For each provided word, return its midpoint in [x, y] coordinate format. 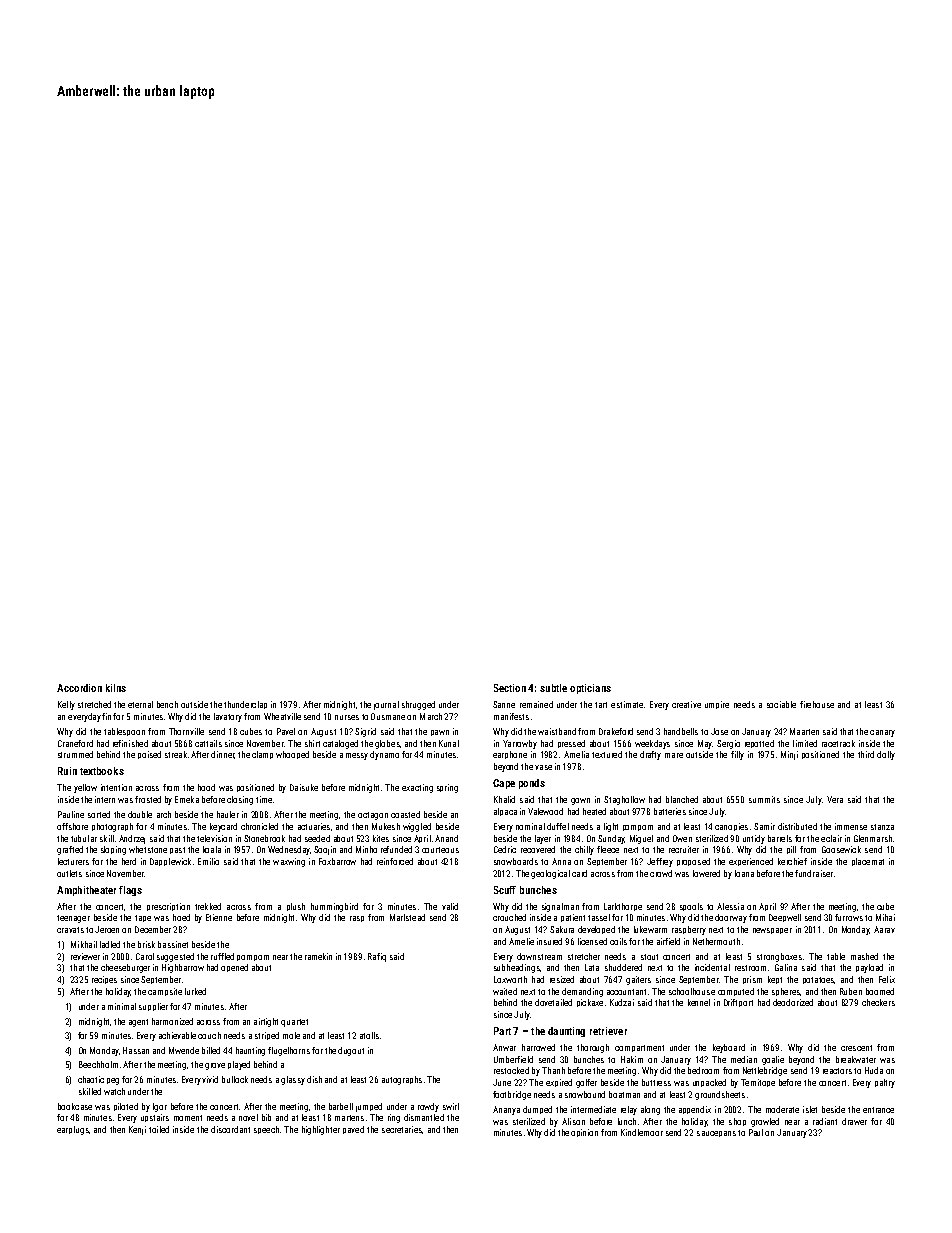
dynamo [385, 755]
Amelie [521, 941]
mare [674, 755]
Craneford [75, 743]
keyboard [729, 1048]
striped [267, 1036]
